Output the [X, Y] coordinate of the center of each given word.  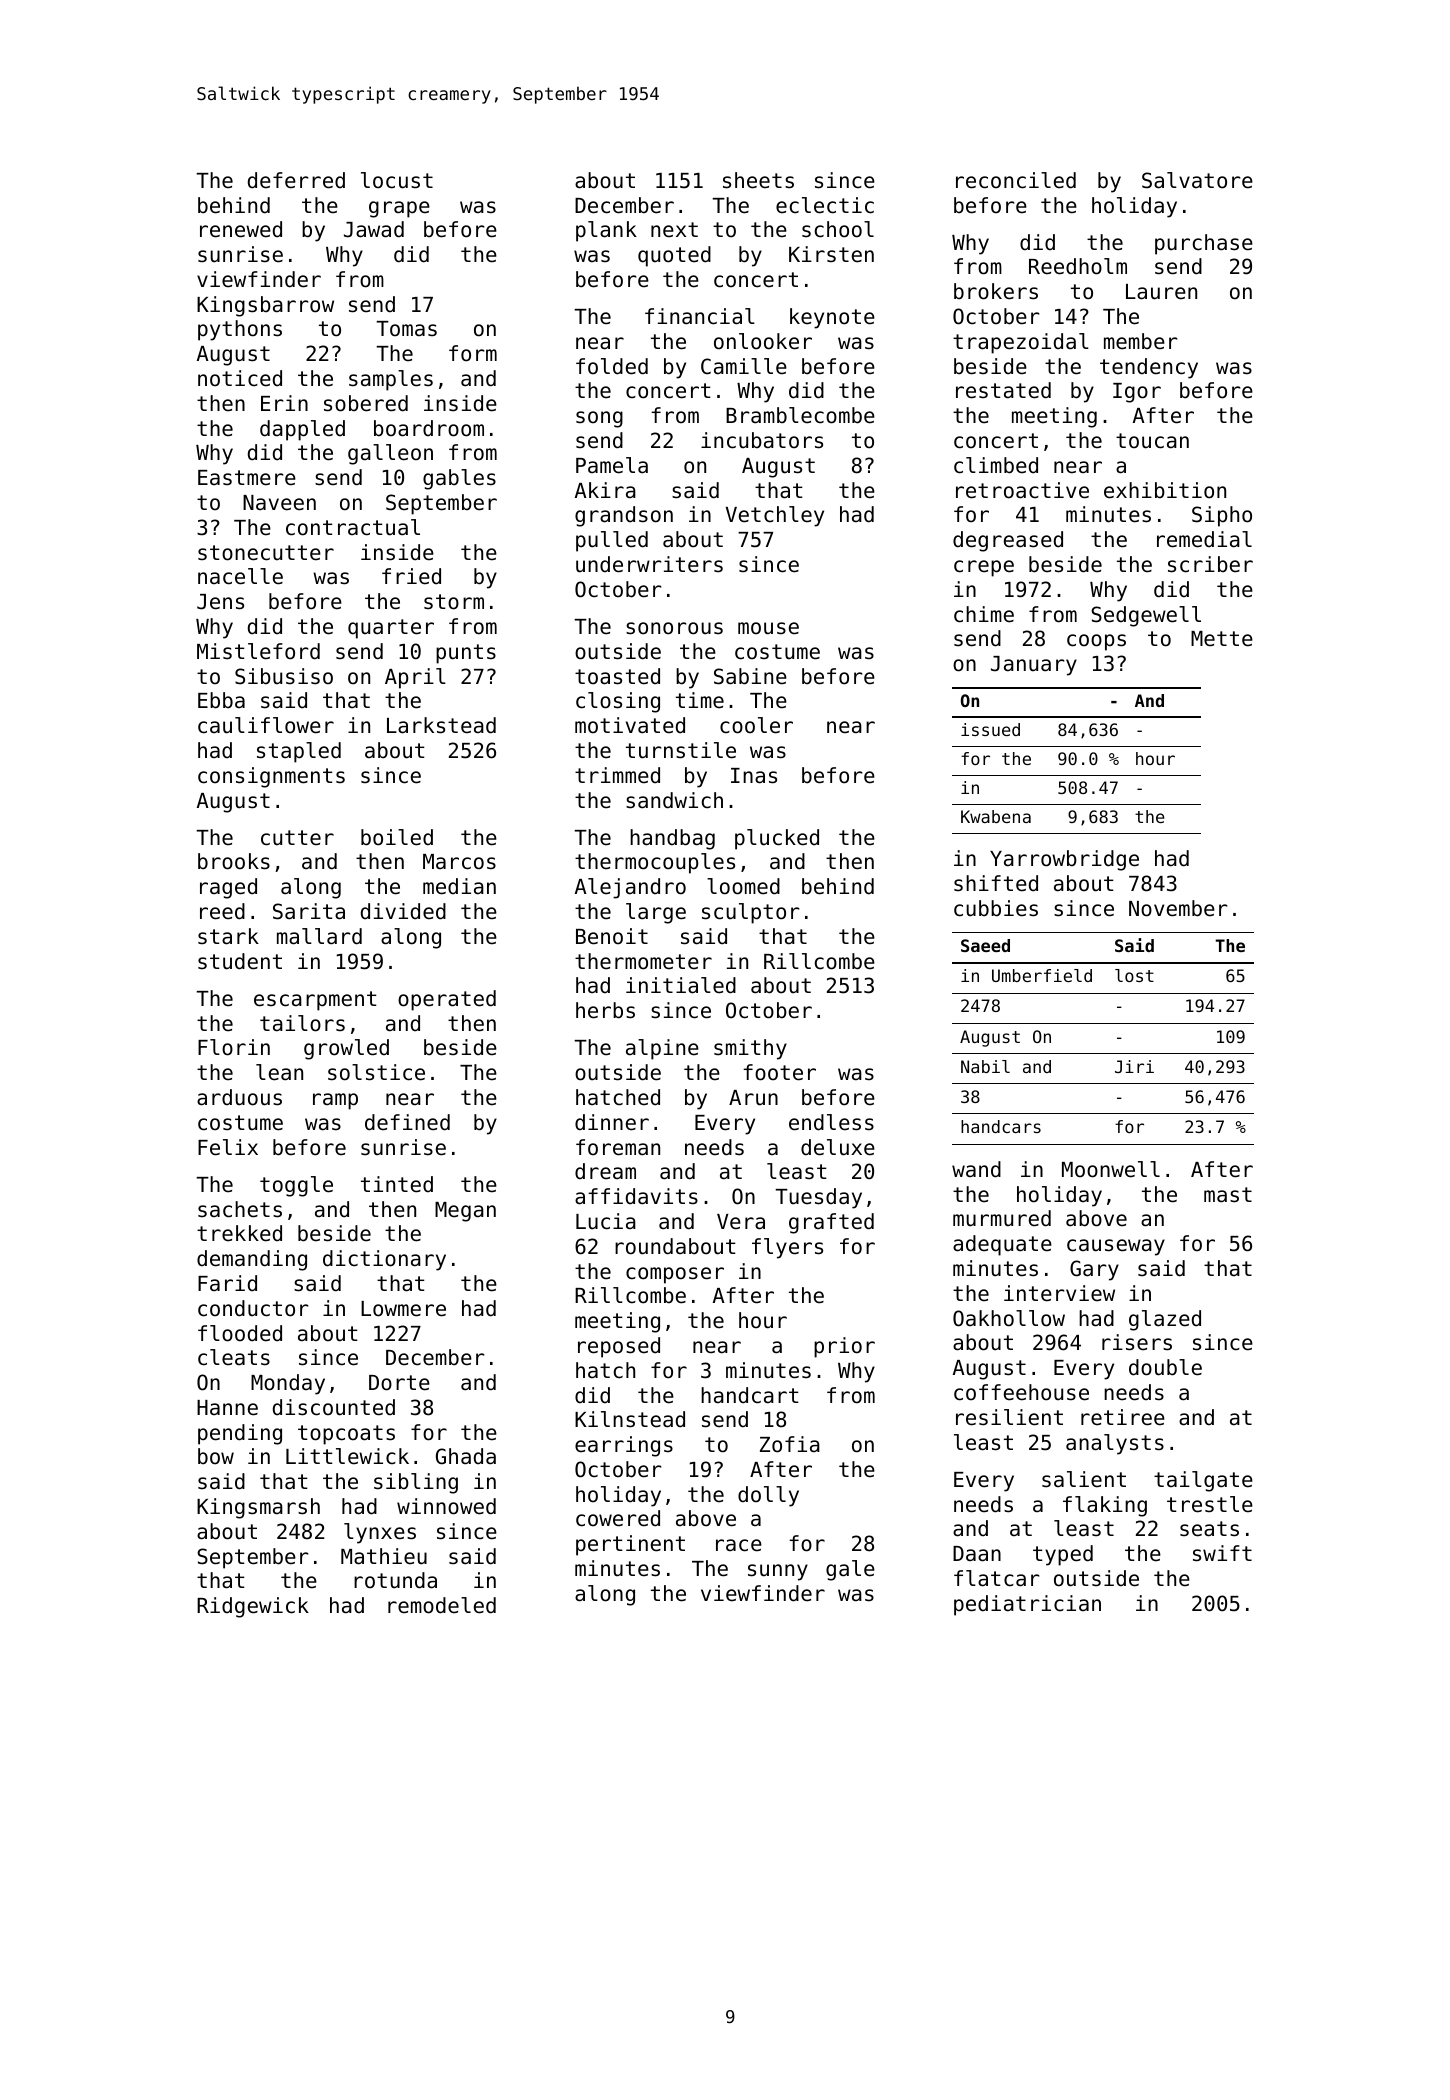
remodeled [442, 1605]
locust [397, 180]
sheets [758, 180]
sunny [778, 1572]
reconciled [1016, 180]
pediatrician [1027, 1605]
